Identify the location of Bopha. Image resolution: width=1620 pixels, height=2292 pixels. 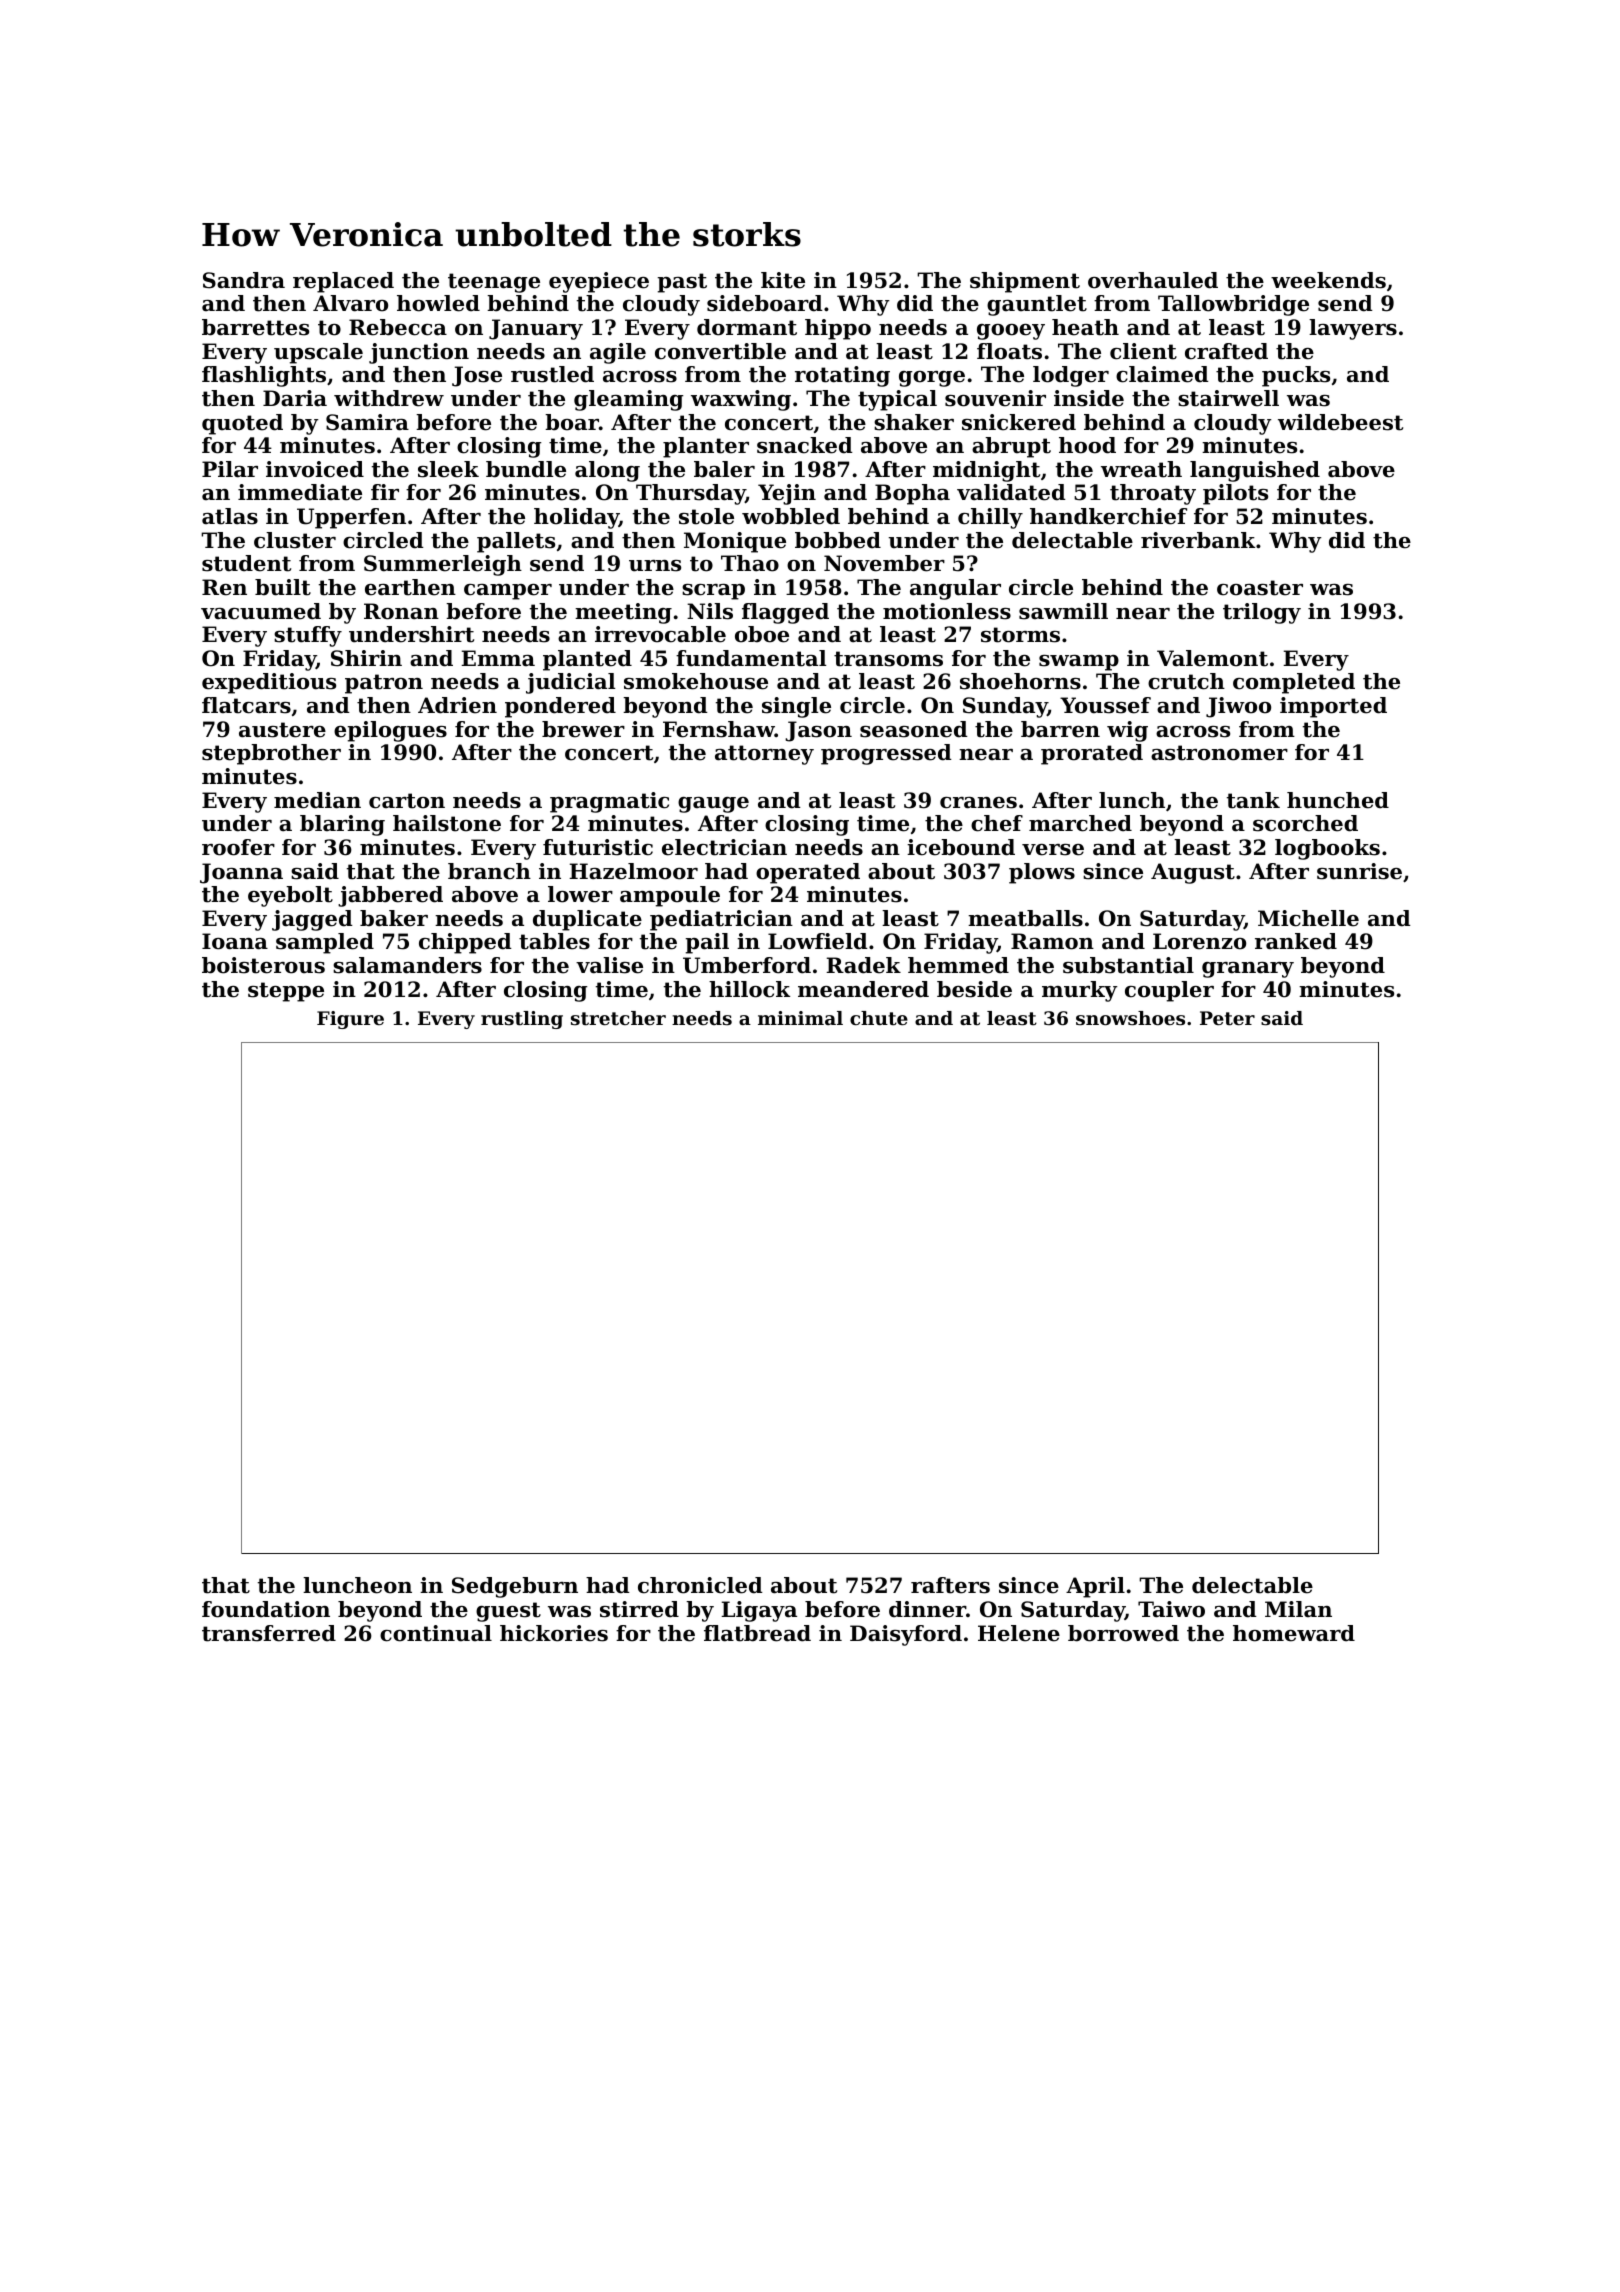
(912, 494).
